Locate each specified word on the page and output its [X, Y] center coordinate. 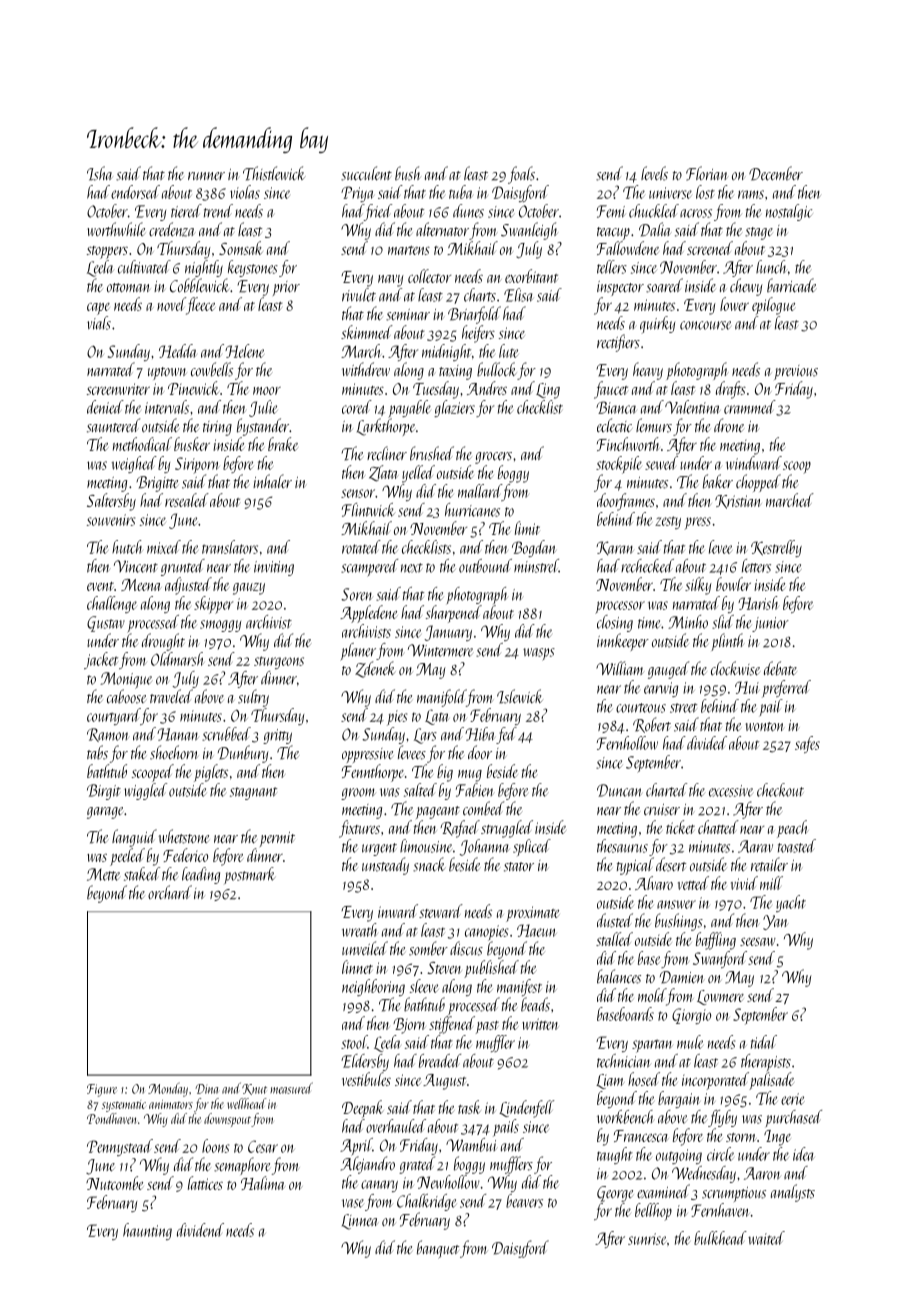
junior [770, 624]
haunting [147, 1231]
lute [509, 351]
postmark [249, 875]
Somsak [241, 248]
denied [105, 407]
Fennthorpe [373, 773]
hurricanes [472, 510]
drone [729, 425]
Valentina [692, 407]
